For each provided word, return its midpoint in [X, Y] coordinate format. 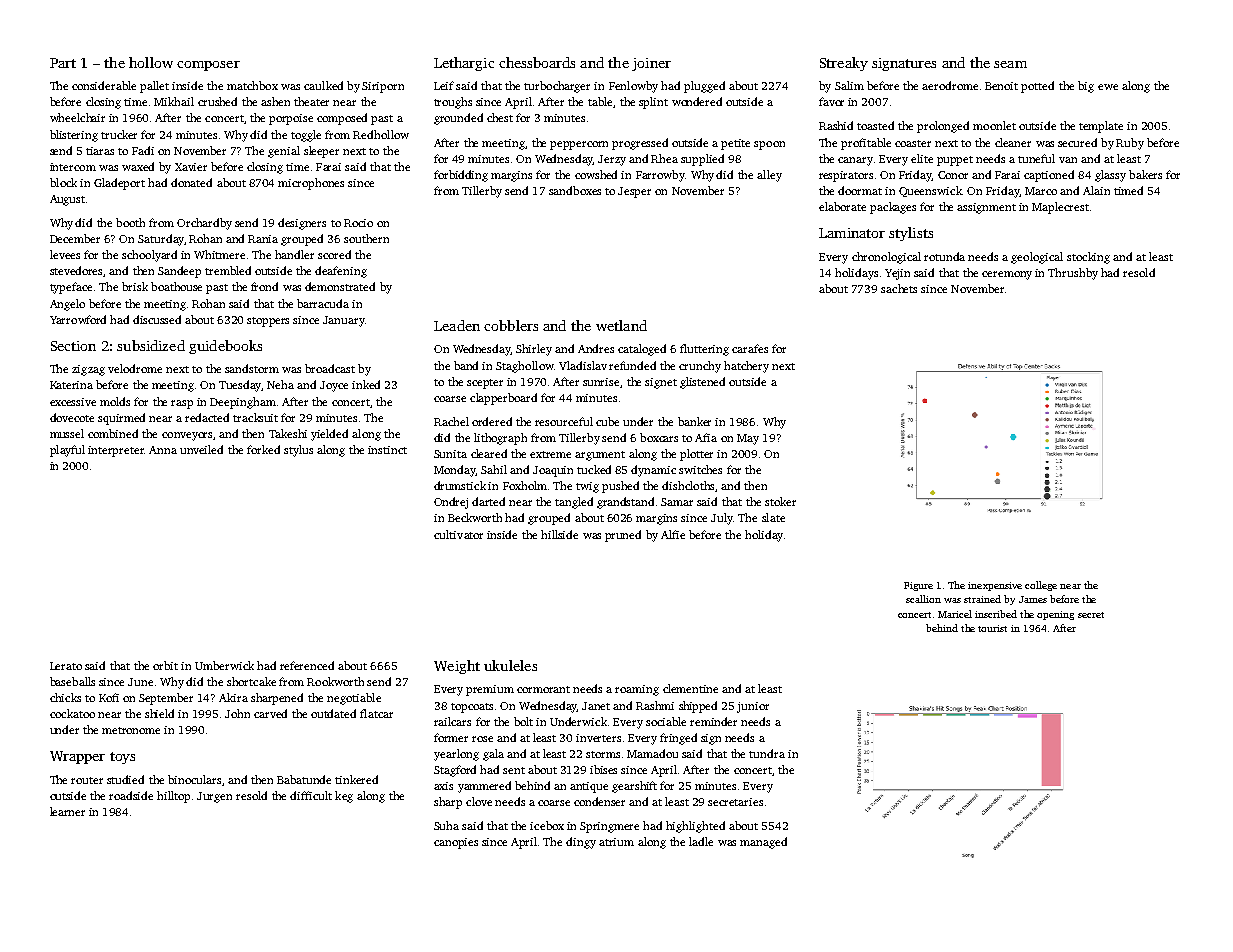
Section [73, 346]
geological [1037, 258]
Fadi [143, 150]
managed [763, 843]
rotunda [944, 256]
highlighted [695, 827]
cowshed [596, 174]
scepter [485, 384]
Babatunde [304, 779]
